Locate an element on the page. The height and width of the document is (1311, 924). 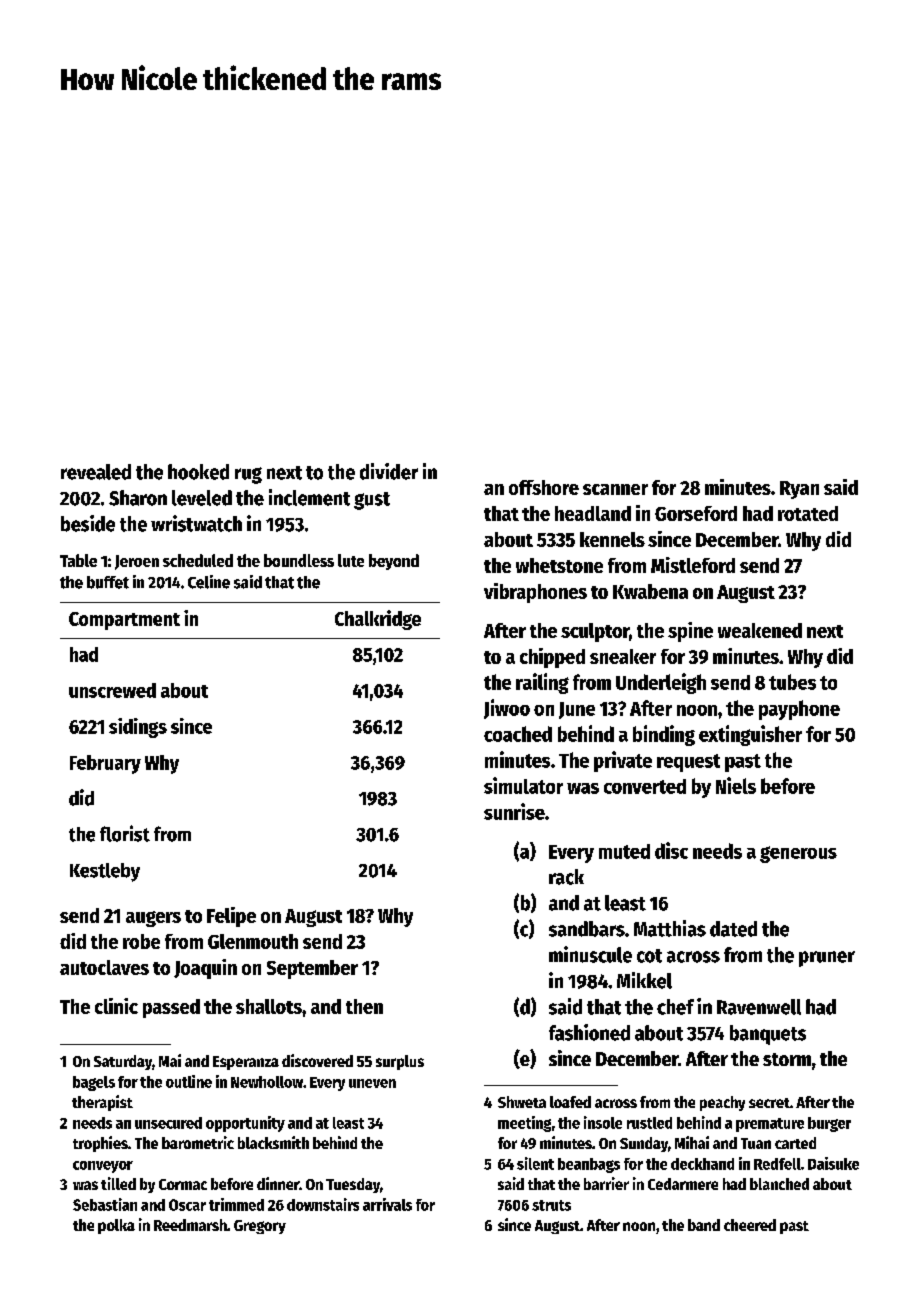
Ryan is located at coordinates (799, 490).
